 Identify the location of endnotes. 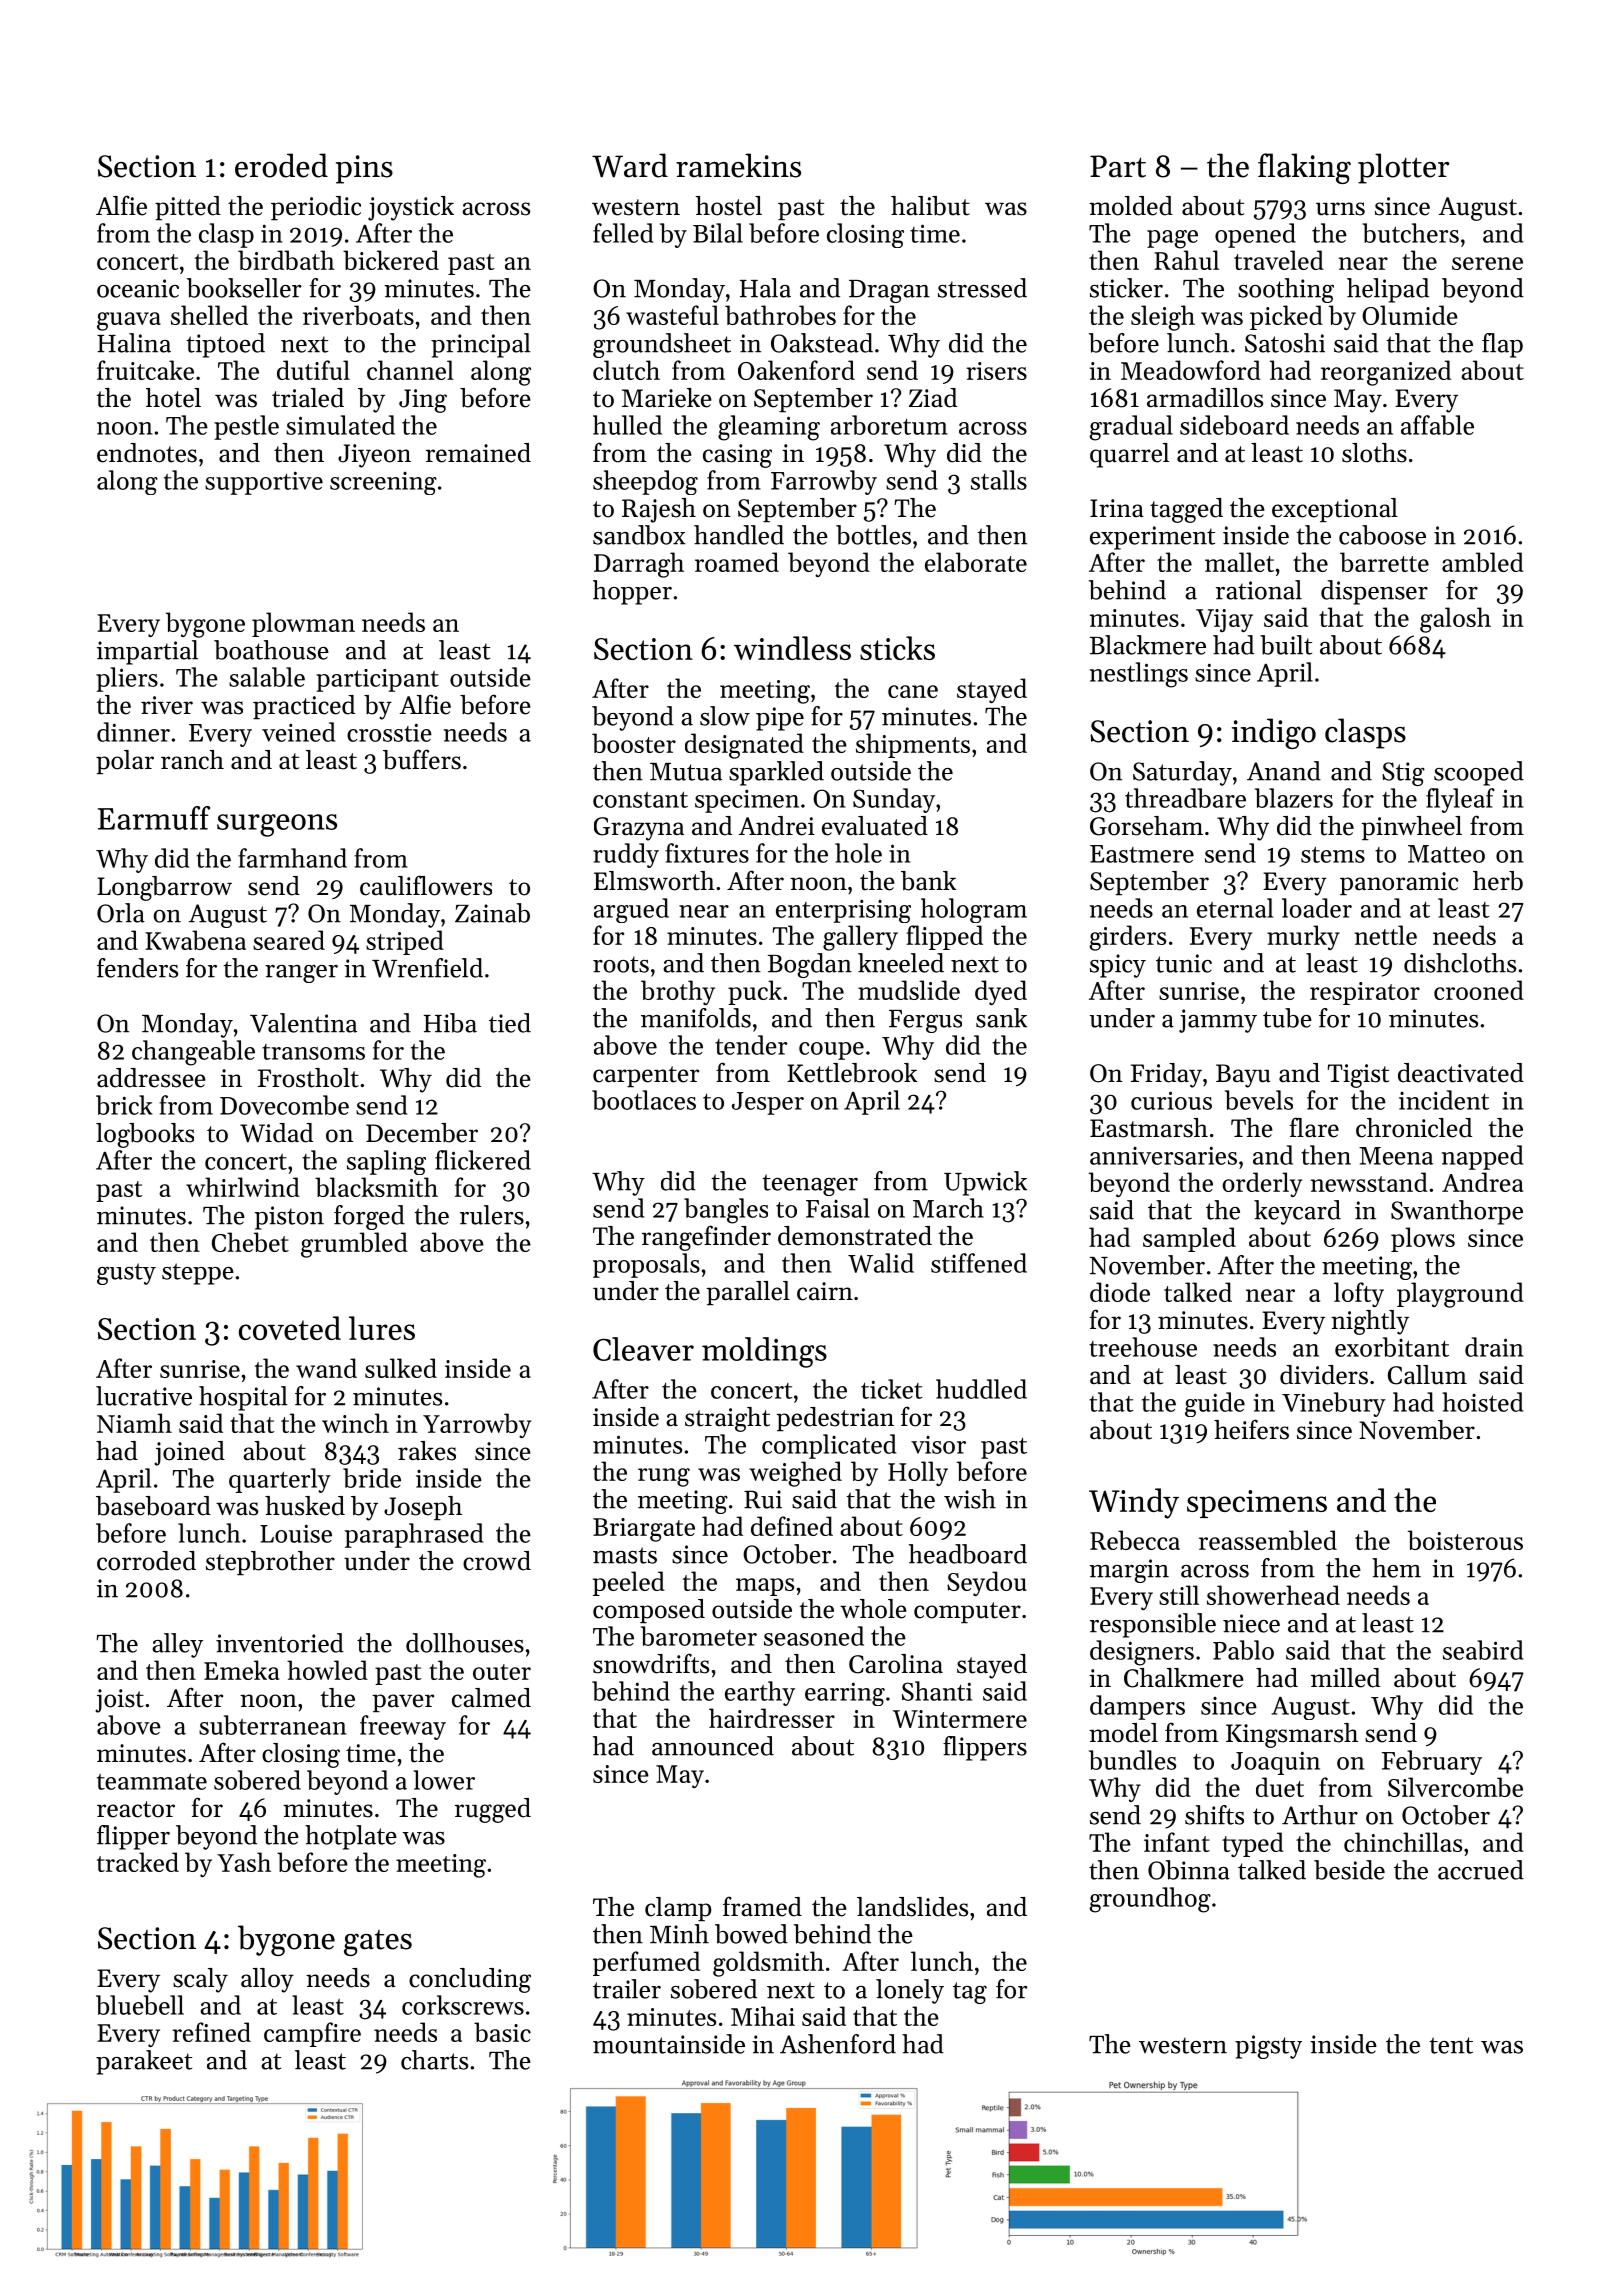
(147, 453).
